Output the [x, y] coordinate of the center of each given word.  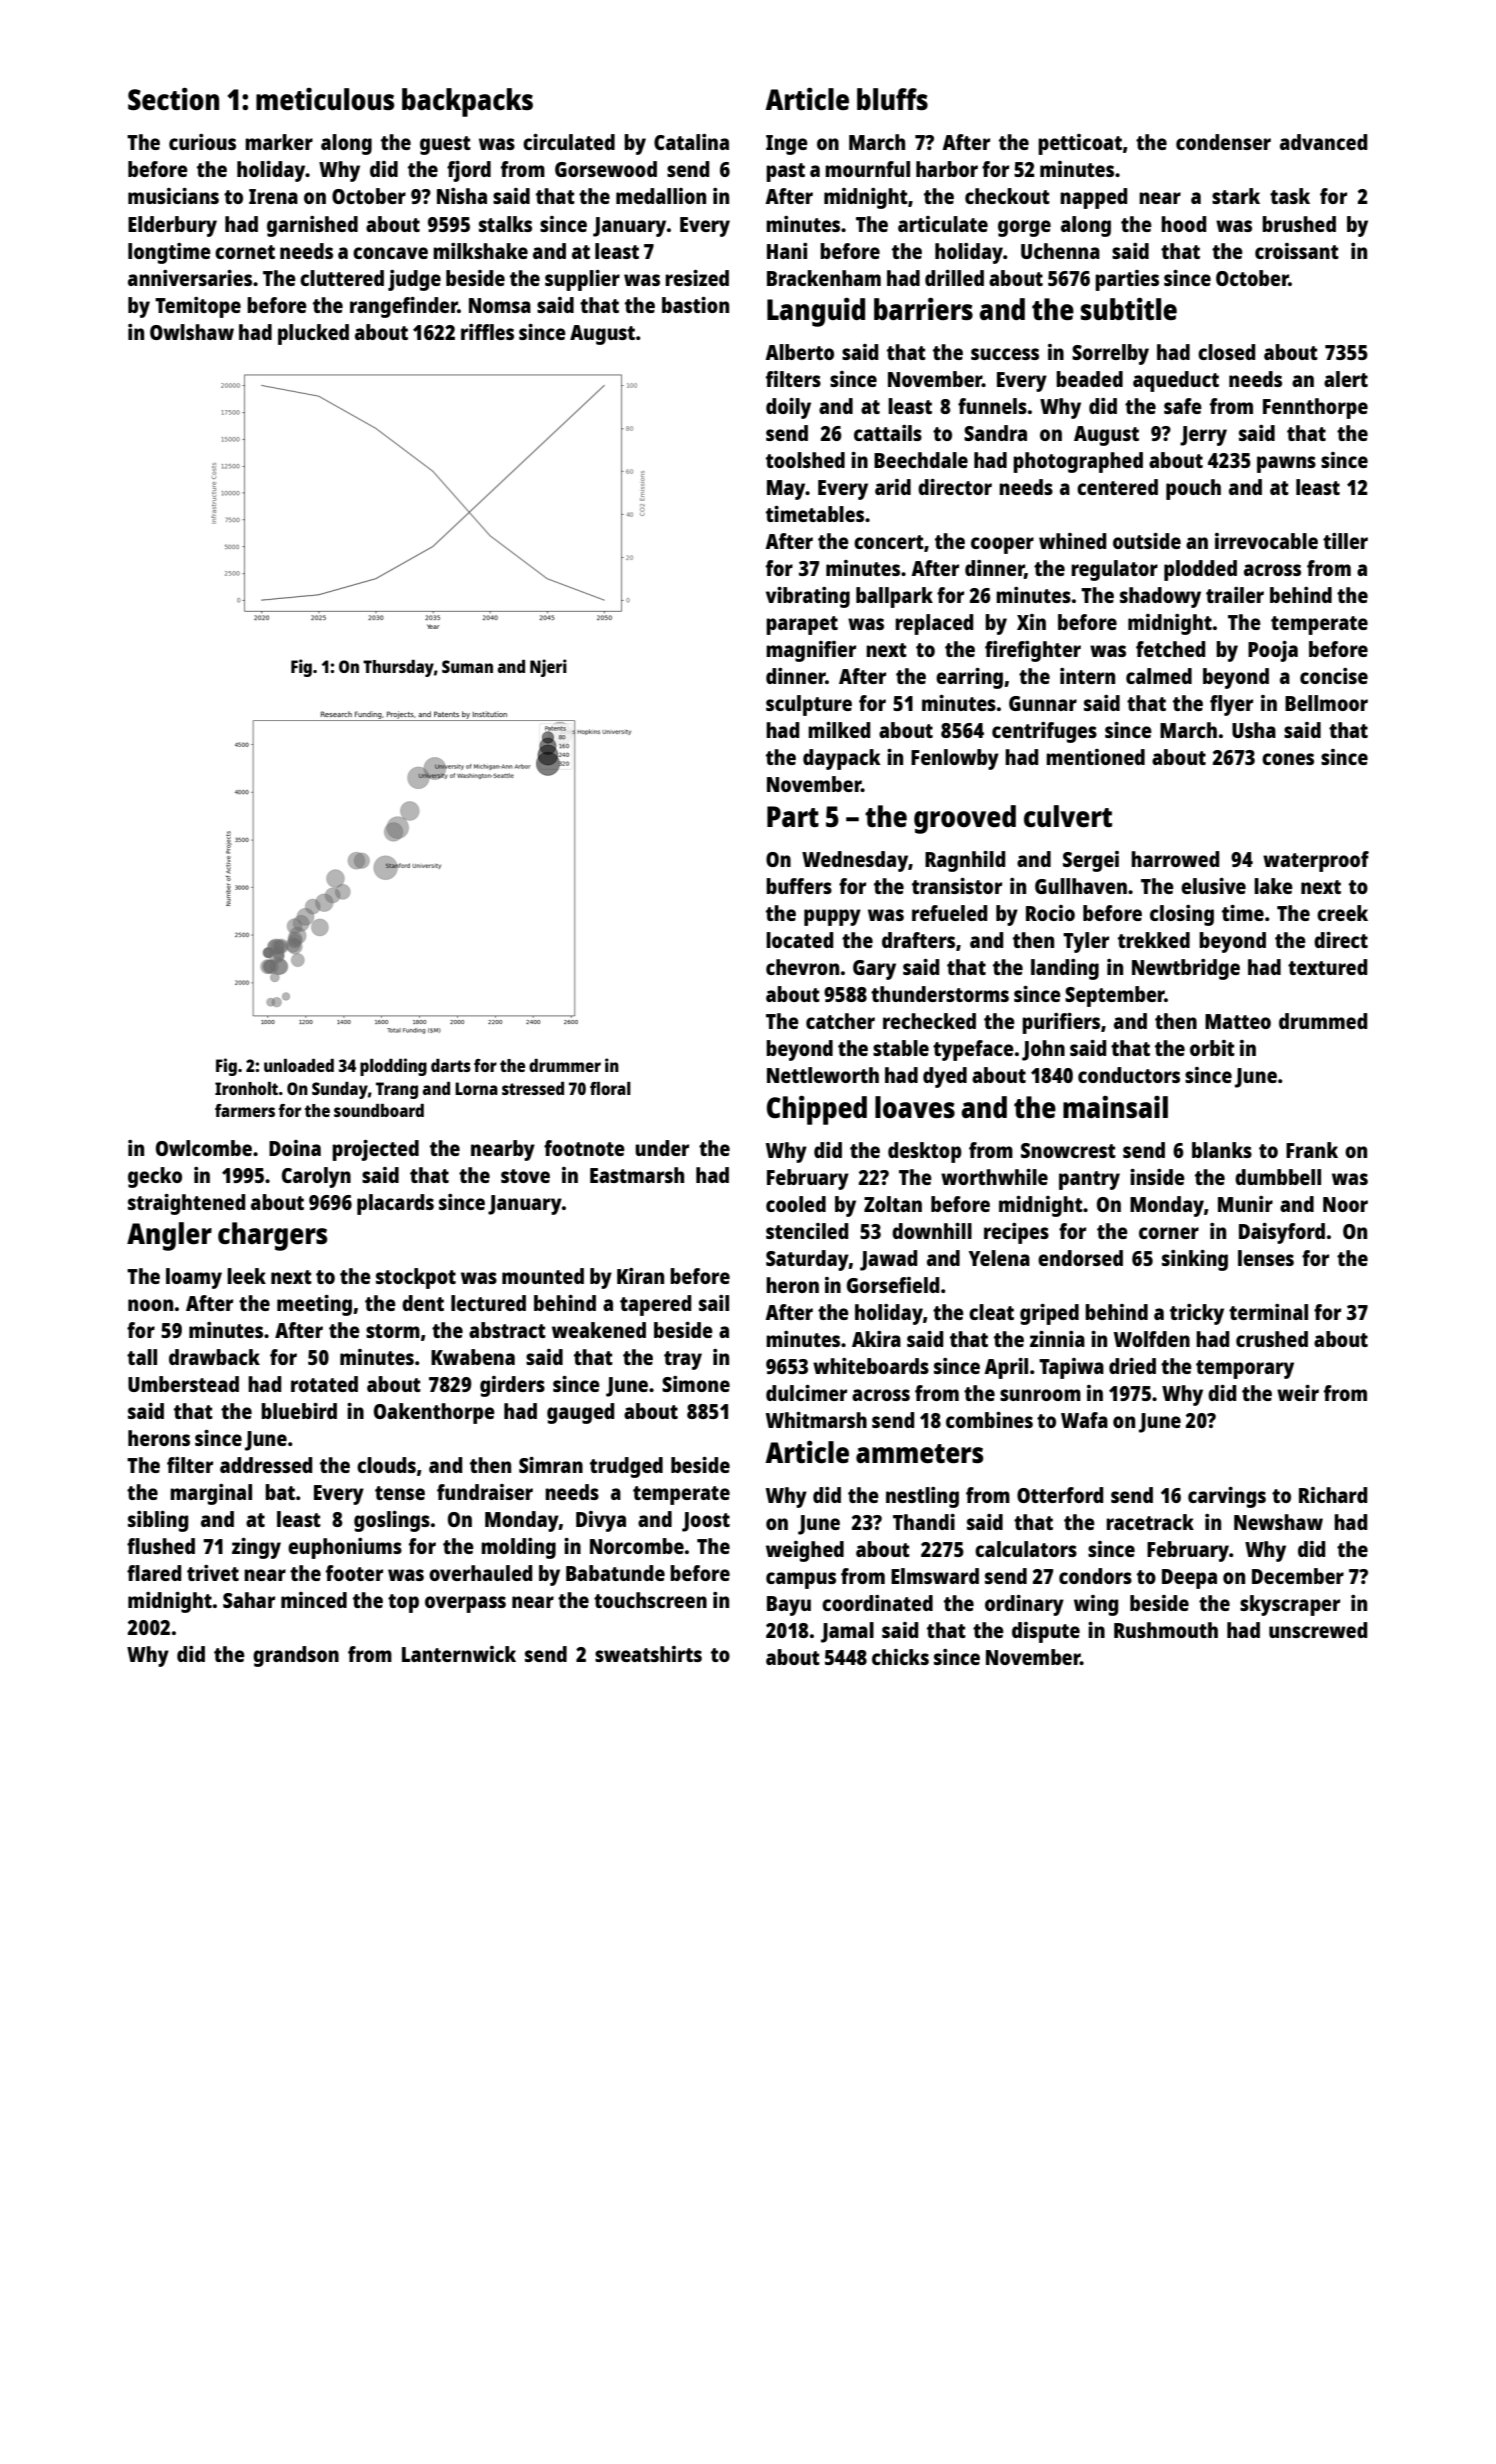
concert [889, 542]
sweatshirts [648, 1654]
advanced [1323, 142]
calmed [1159, 676]
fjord [469, 171]
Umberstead [183, 1384]
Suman [467, 666]
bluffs [892, 99]
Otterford [1060, 1495]
